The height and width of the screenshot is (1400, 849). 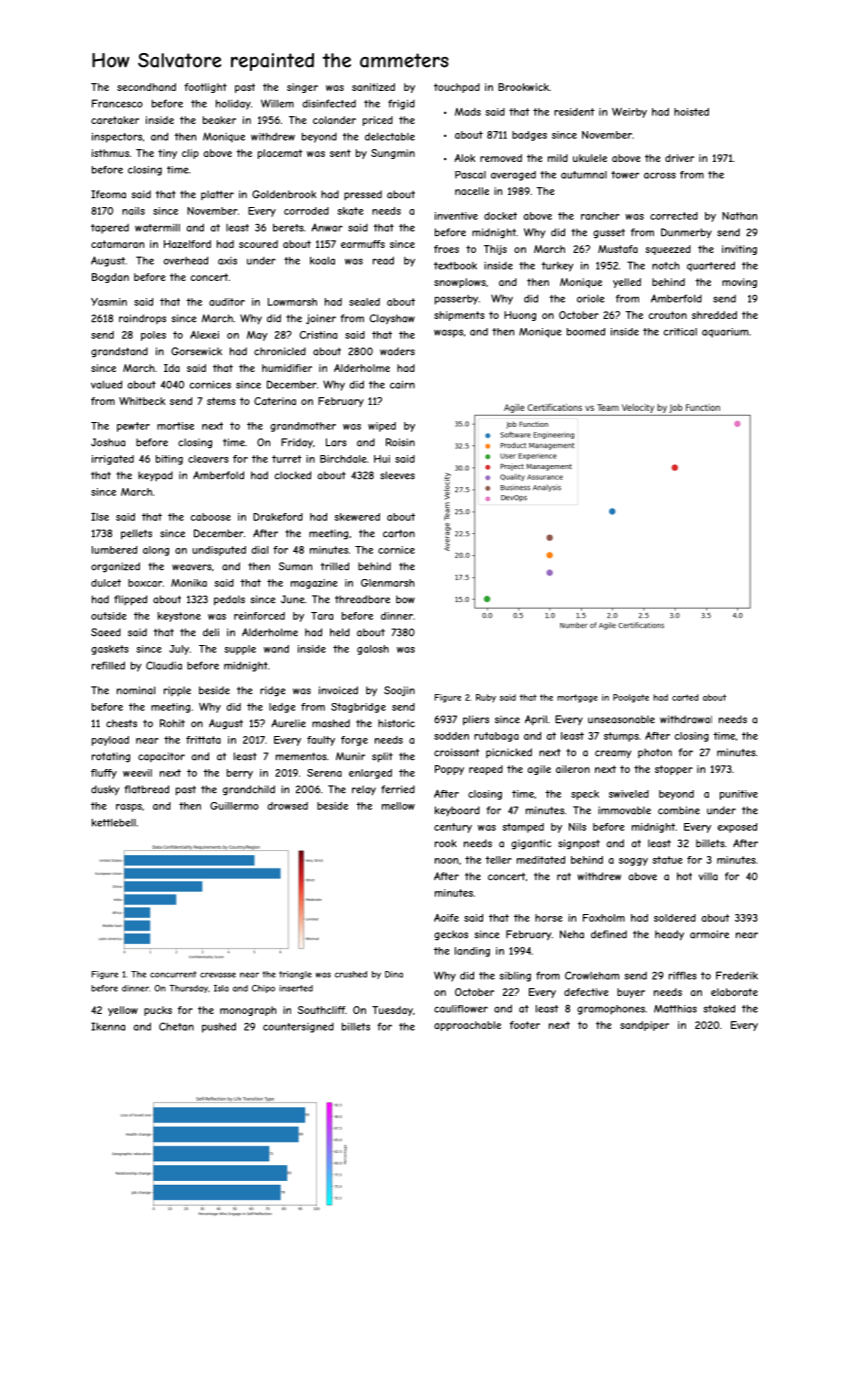 What do you see at coordinates (117, 103) in the screenshot?
I see `Francesco` at bounding box center [117, 103].
